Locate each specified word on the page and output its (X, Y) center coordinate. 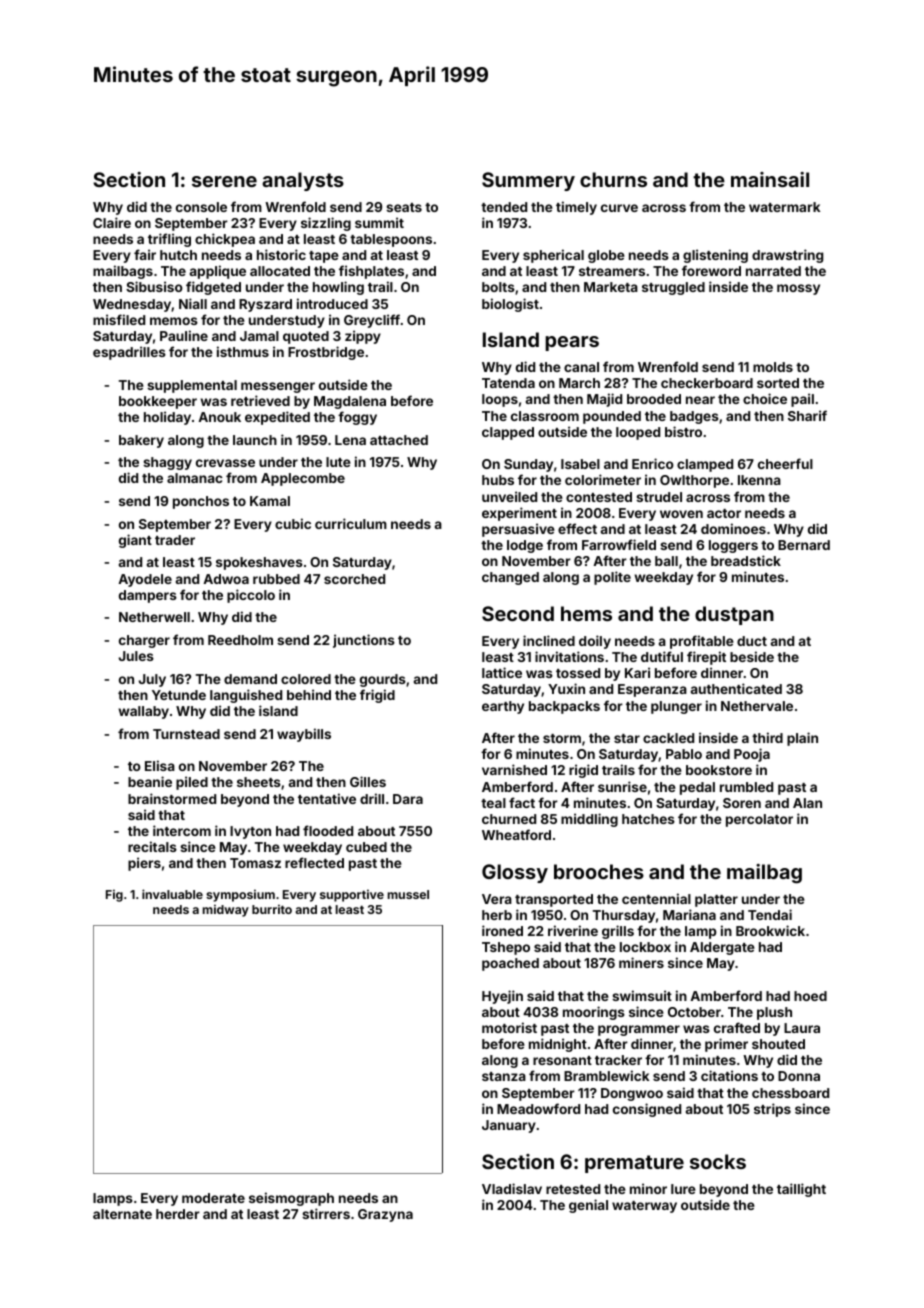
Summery (528, 181)
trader (175, 540)
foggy (357, 418)
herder (178, 1214)
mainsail (770, 179)
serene (224, 181)
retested (573, 1189)
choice (765, 398)
